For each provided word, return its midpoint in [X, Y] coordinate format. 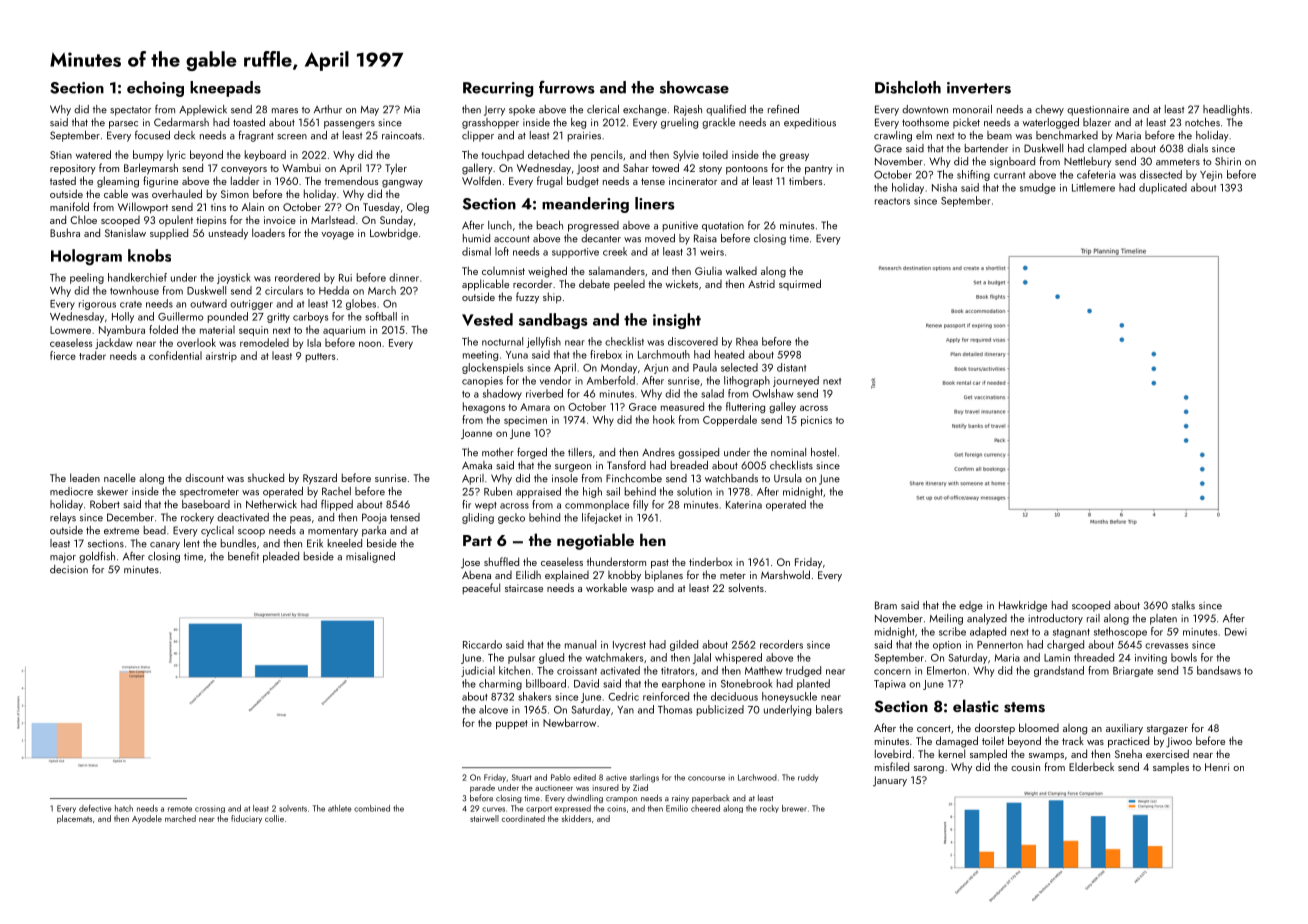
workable [606, 587]
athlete [339, 808]
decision [69, 569]
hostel [823, 452]
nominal [788, 452]
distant [791, 367]
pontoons [747, 170]
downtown [925, 109]
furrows [567, 87]
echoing [155, 89]
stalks [1183, 605]
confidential [175, 355]
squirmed [800, 284]
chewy [1049, 110]
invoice [280, 220]
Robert [105, 504]
